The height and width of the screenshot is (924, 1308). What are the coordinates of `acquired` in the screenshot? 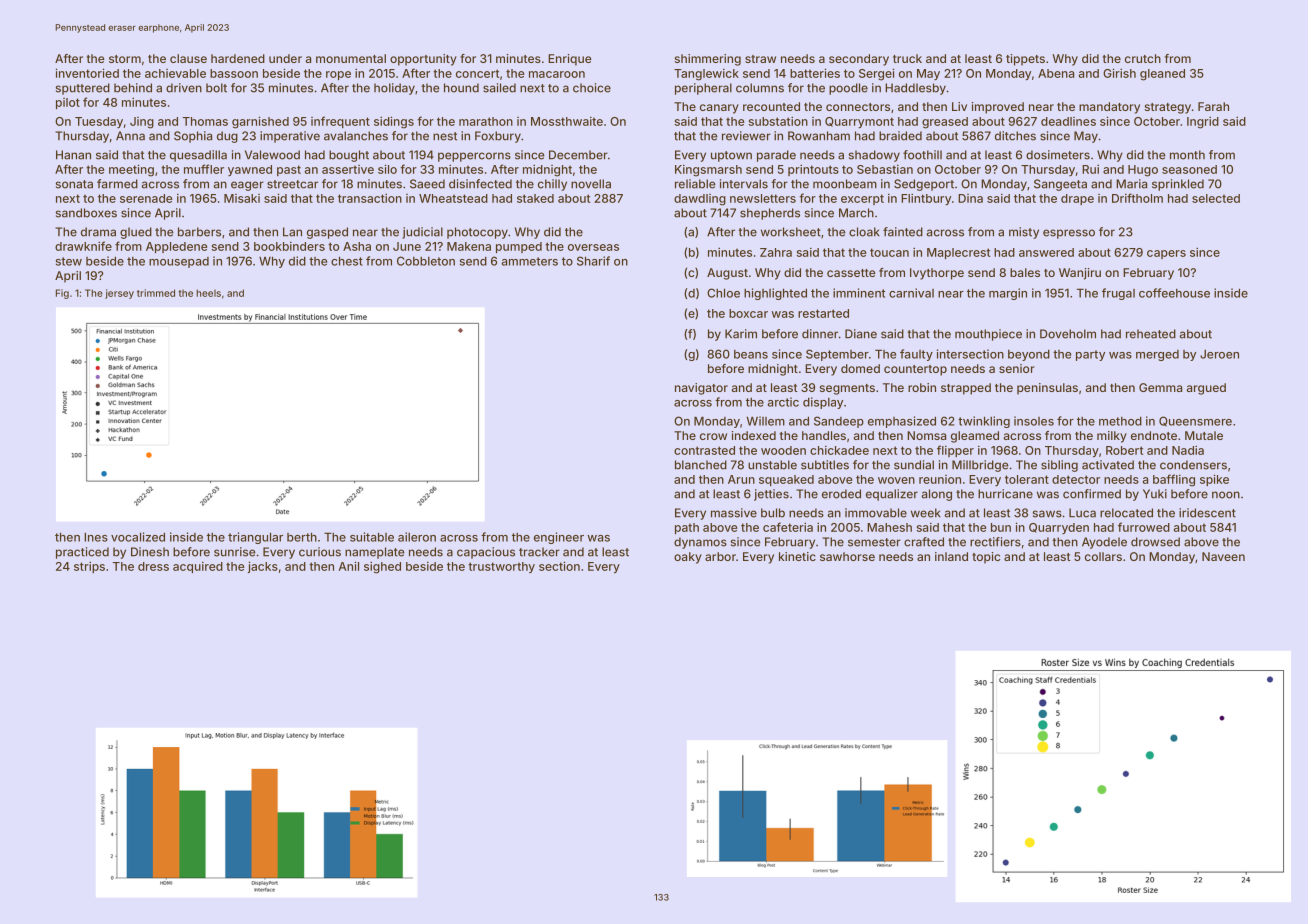 It's located at (198, 567).
